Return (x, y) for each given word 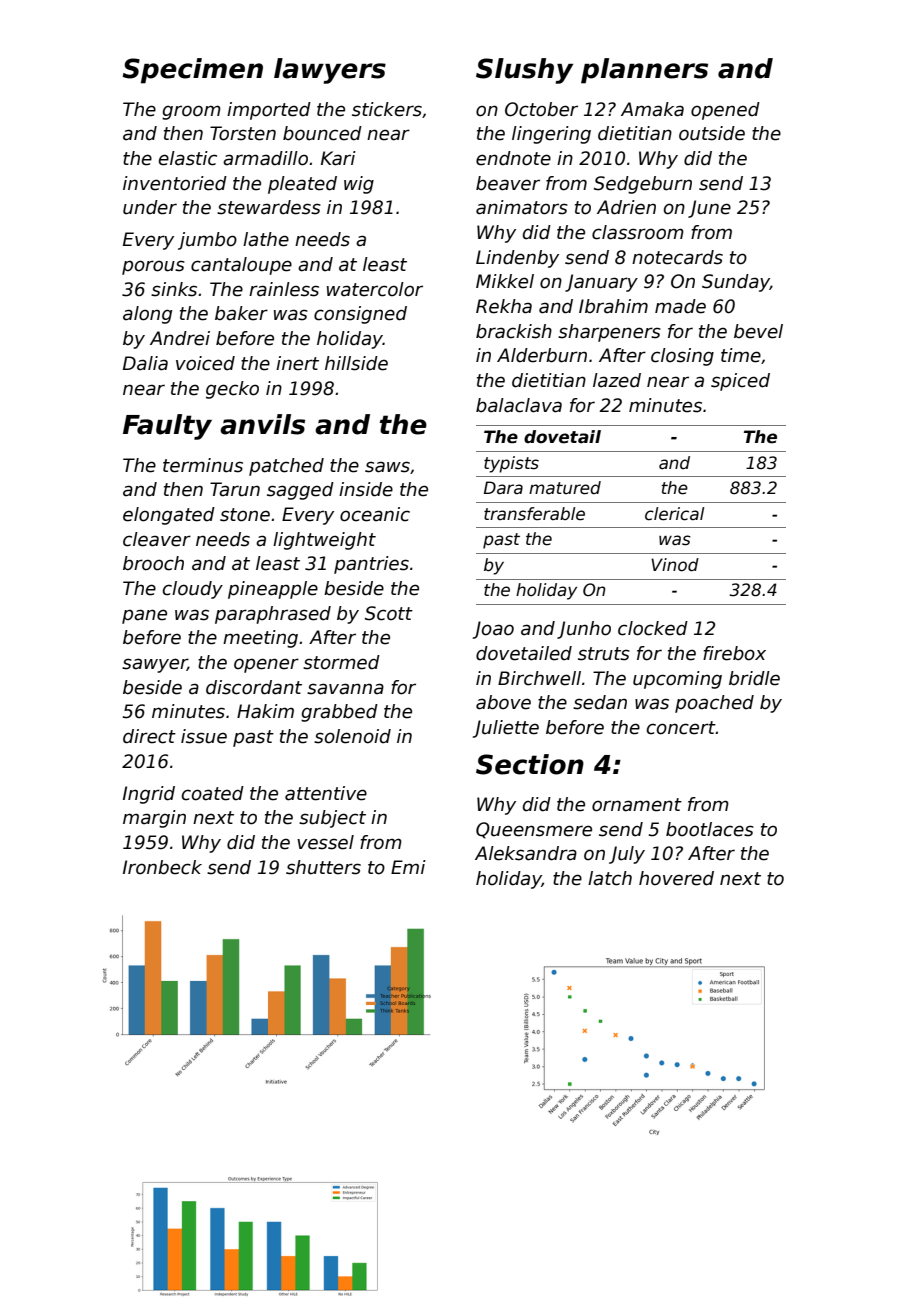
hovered (676, 878)
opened (725, 111)
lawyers (330, 71)
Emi (408, 867)
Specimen (192, 71)
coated (213, 793)
